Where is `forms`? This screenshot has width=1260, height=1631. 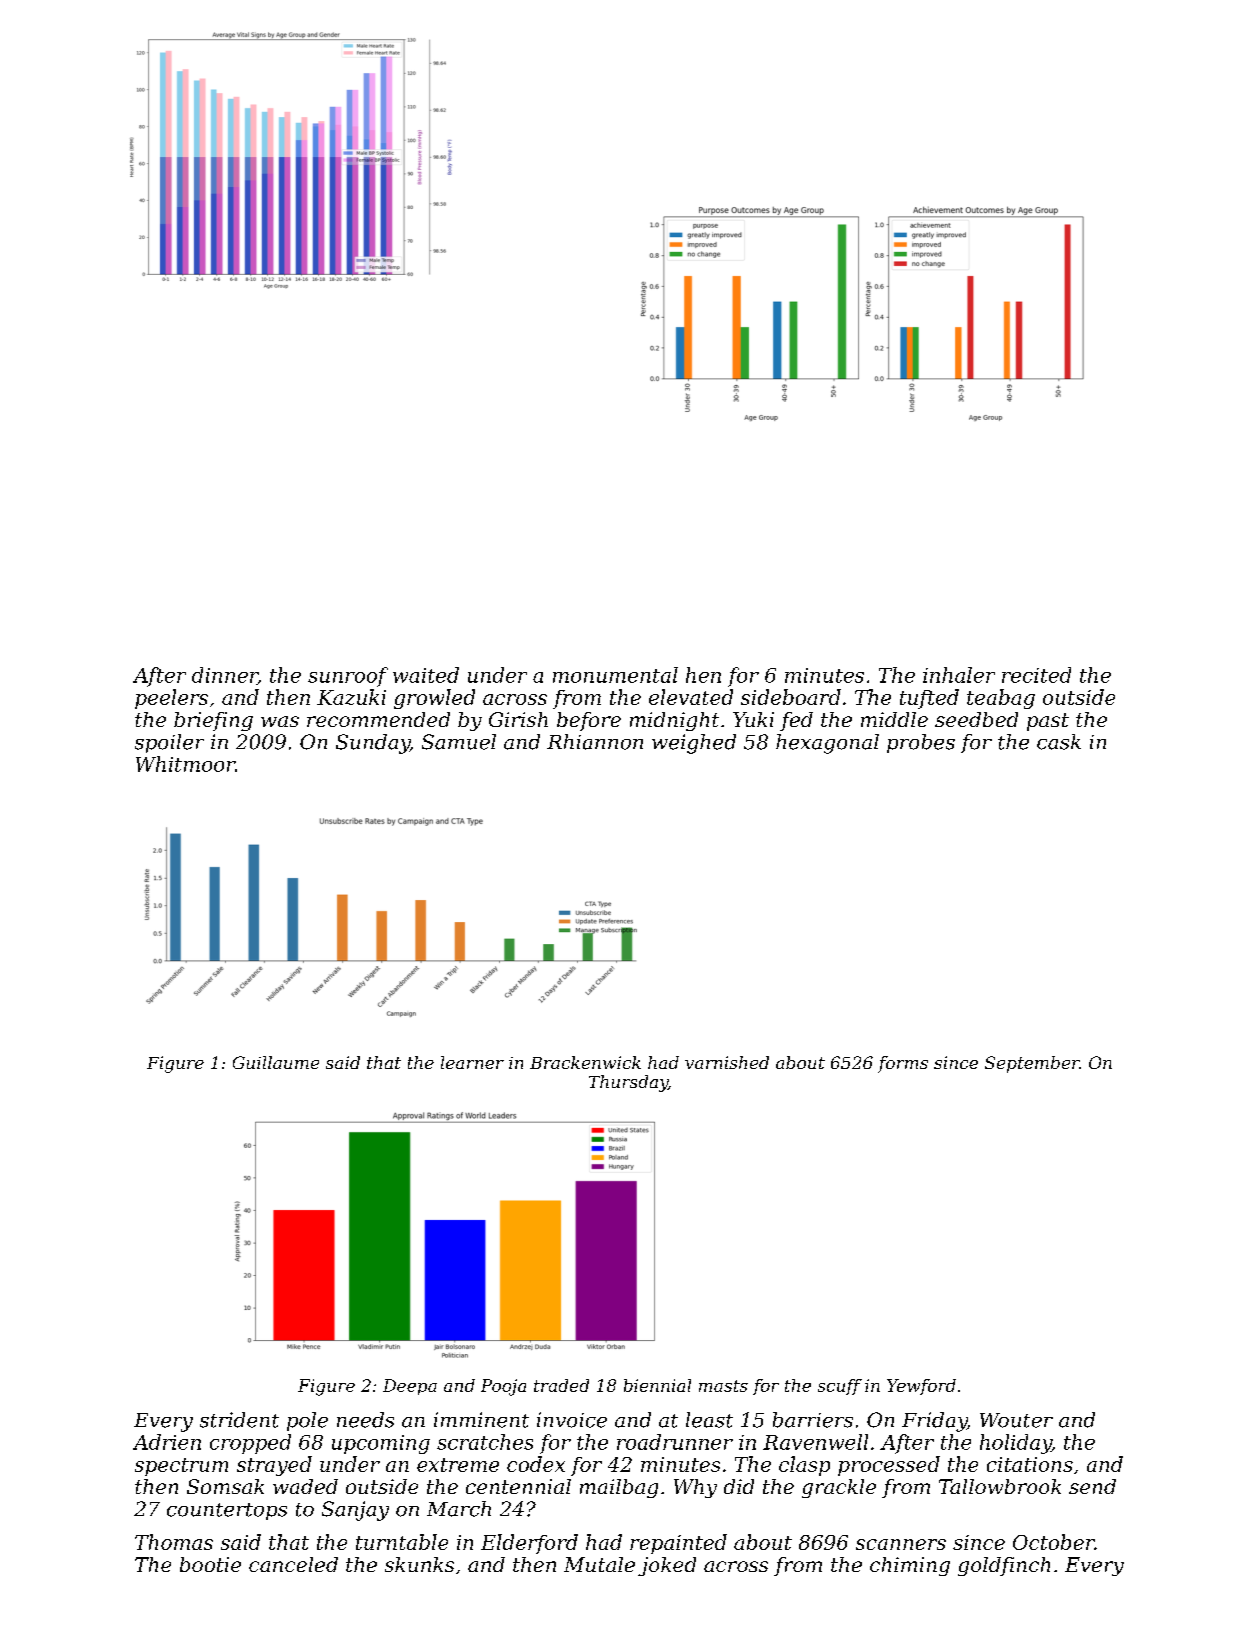 forms is located at coordinates (903, 1064).
